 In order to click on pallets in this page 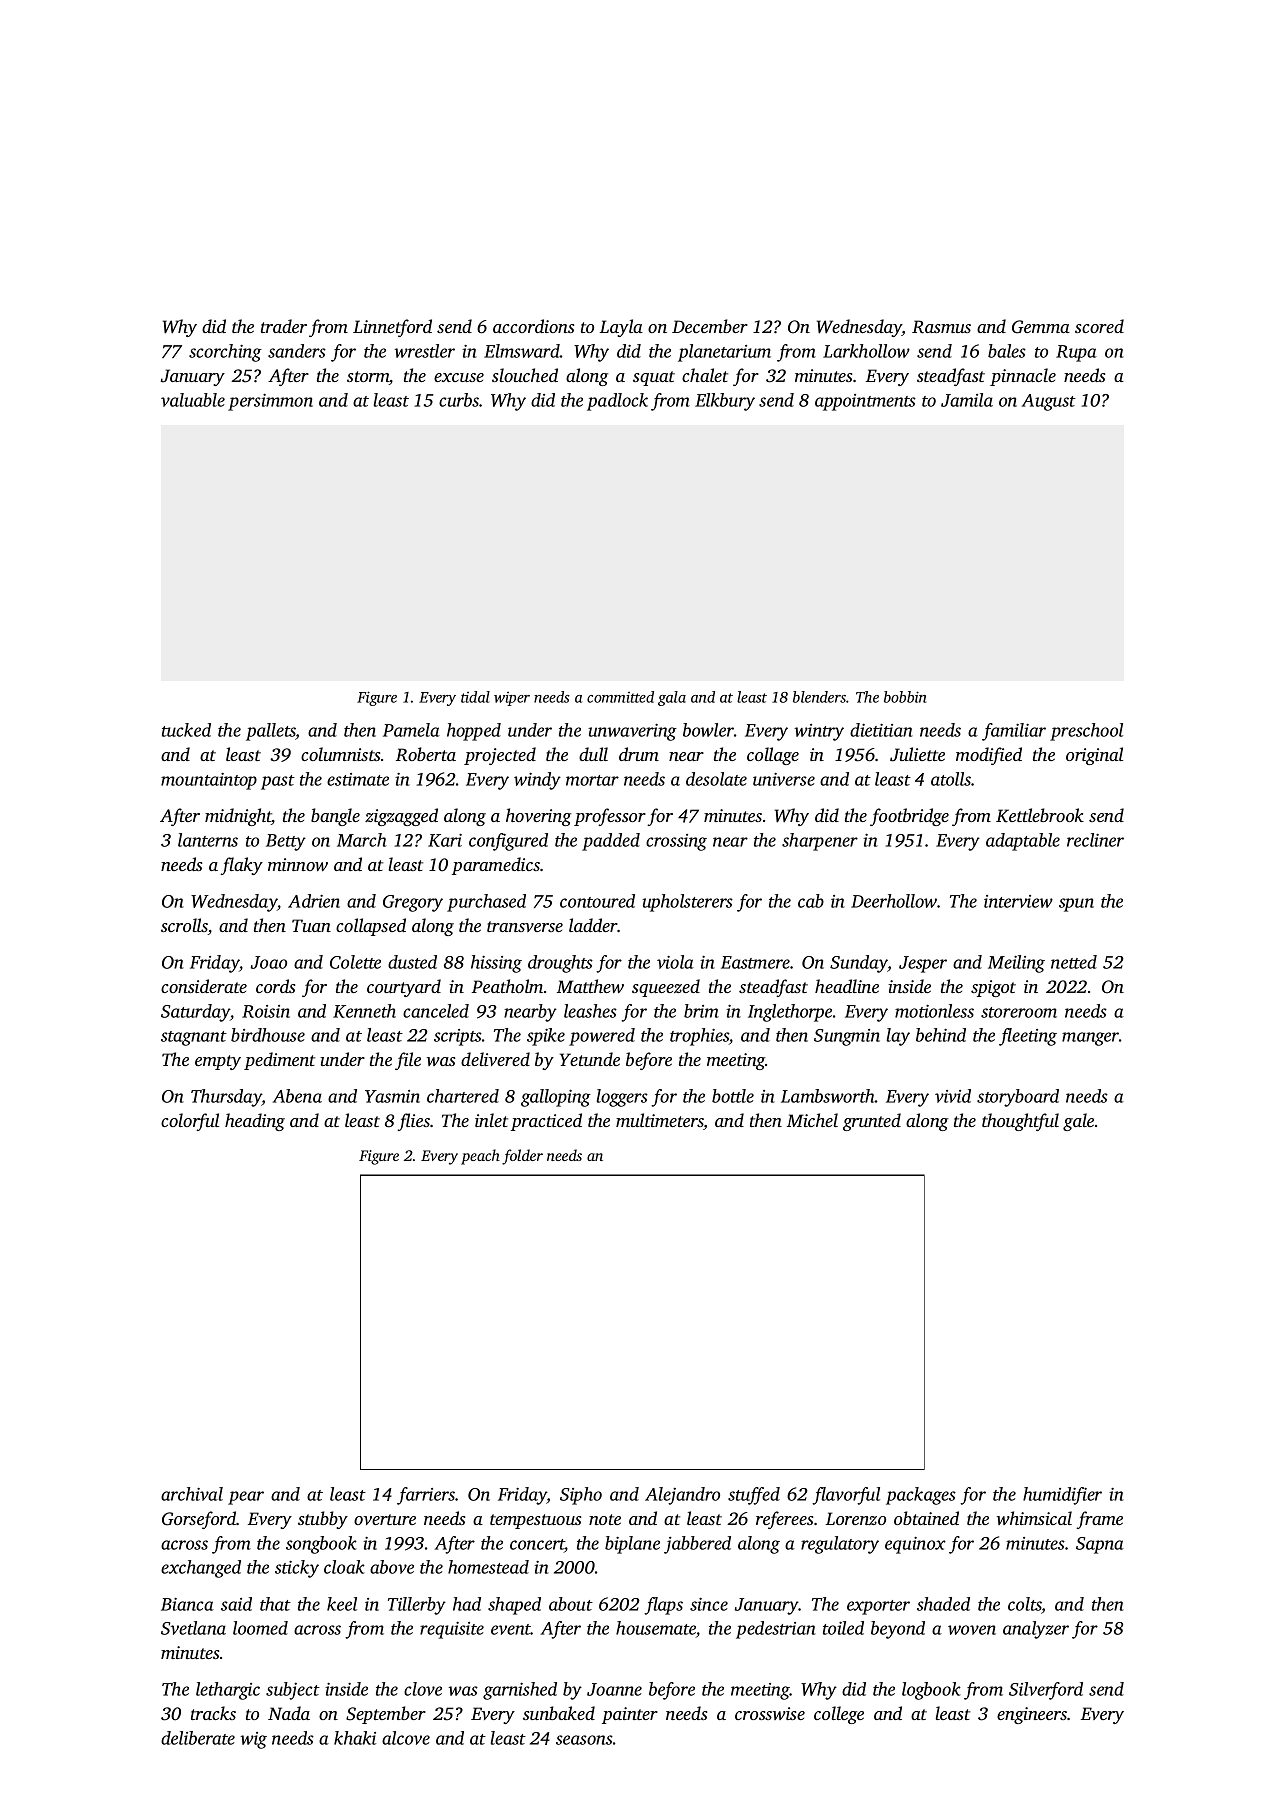, I will do `click(271, 732)`.
